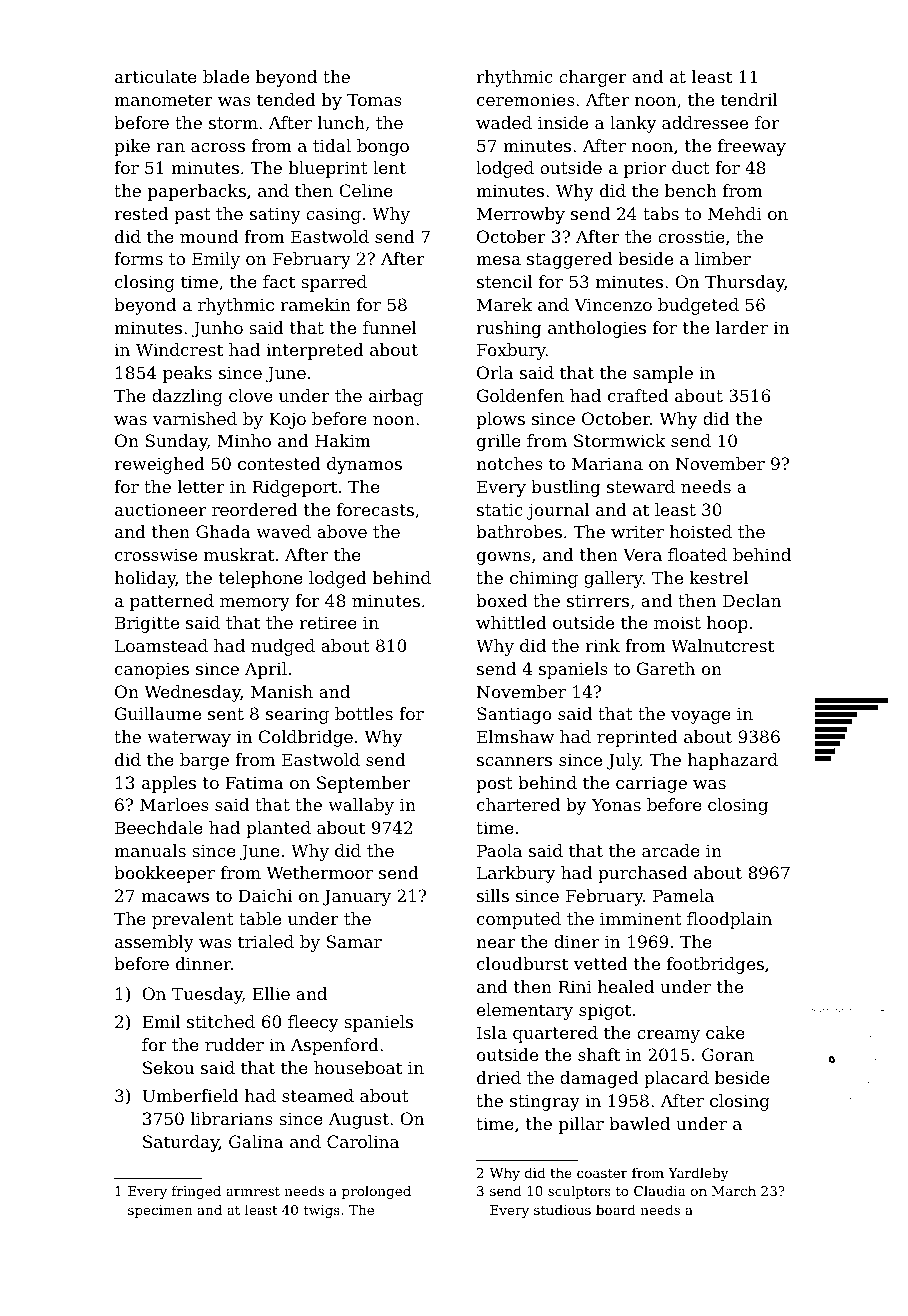 This image has width=908, height=1316. What do you see at coordinates (203, 963) in the image?
I see `dinner` at bounding box center [203, 963].
